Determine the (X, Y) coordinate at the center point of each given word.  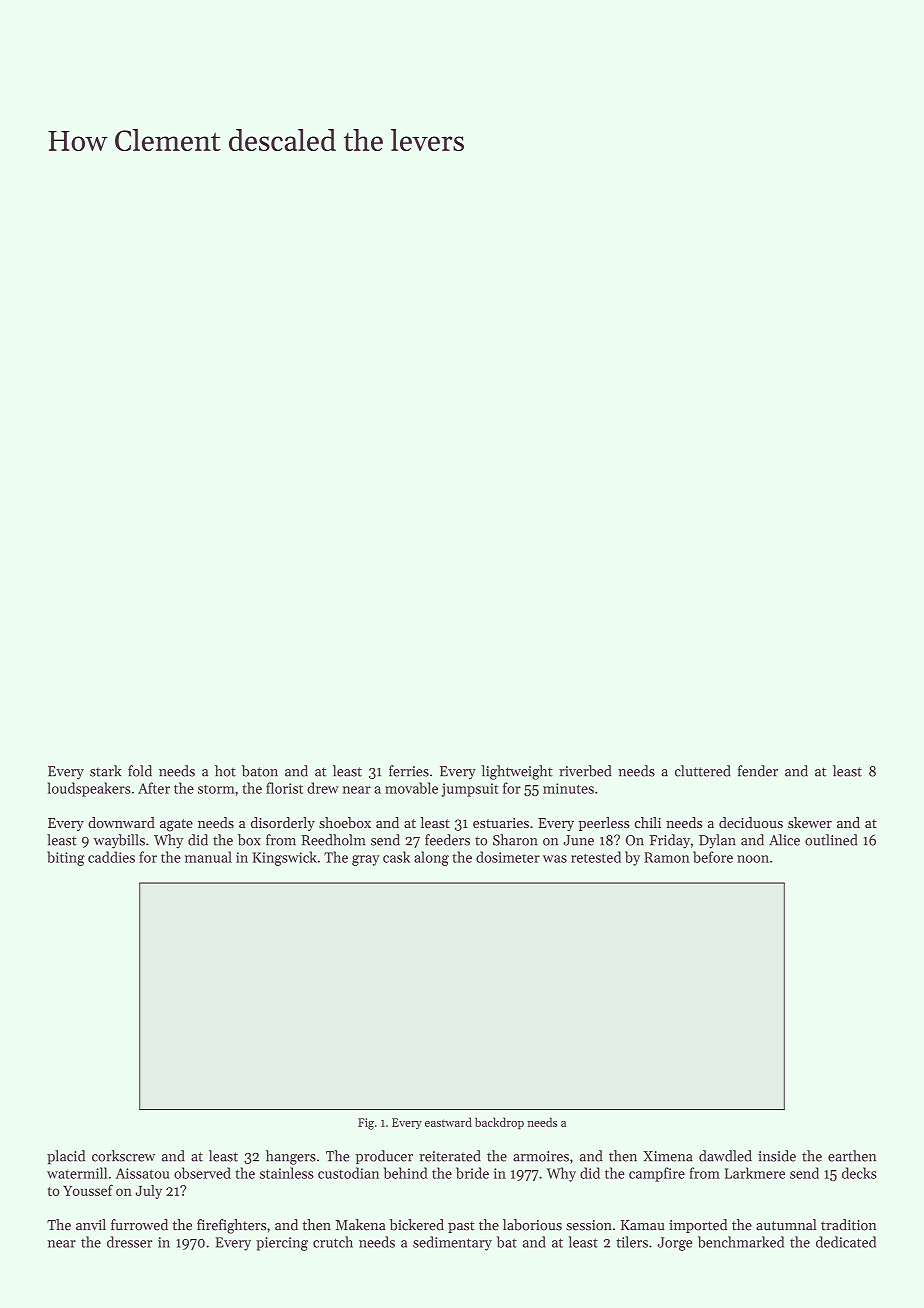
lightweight (517, 772)
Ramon (667, 857)
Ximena (668, 1156)
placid (66, 1157)
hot (225, 771)
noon (753, 859)
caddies (111, 857)
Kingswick (285, 858)
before (713, 857)
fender (758, 771)
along (431, 858)
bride (472, 1173)
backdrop (499, 1123)
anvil (91, 1224)
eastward (448, 1122)
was (555, 859)
